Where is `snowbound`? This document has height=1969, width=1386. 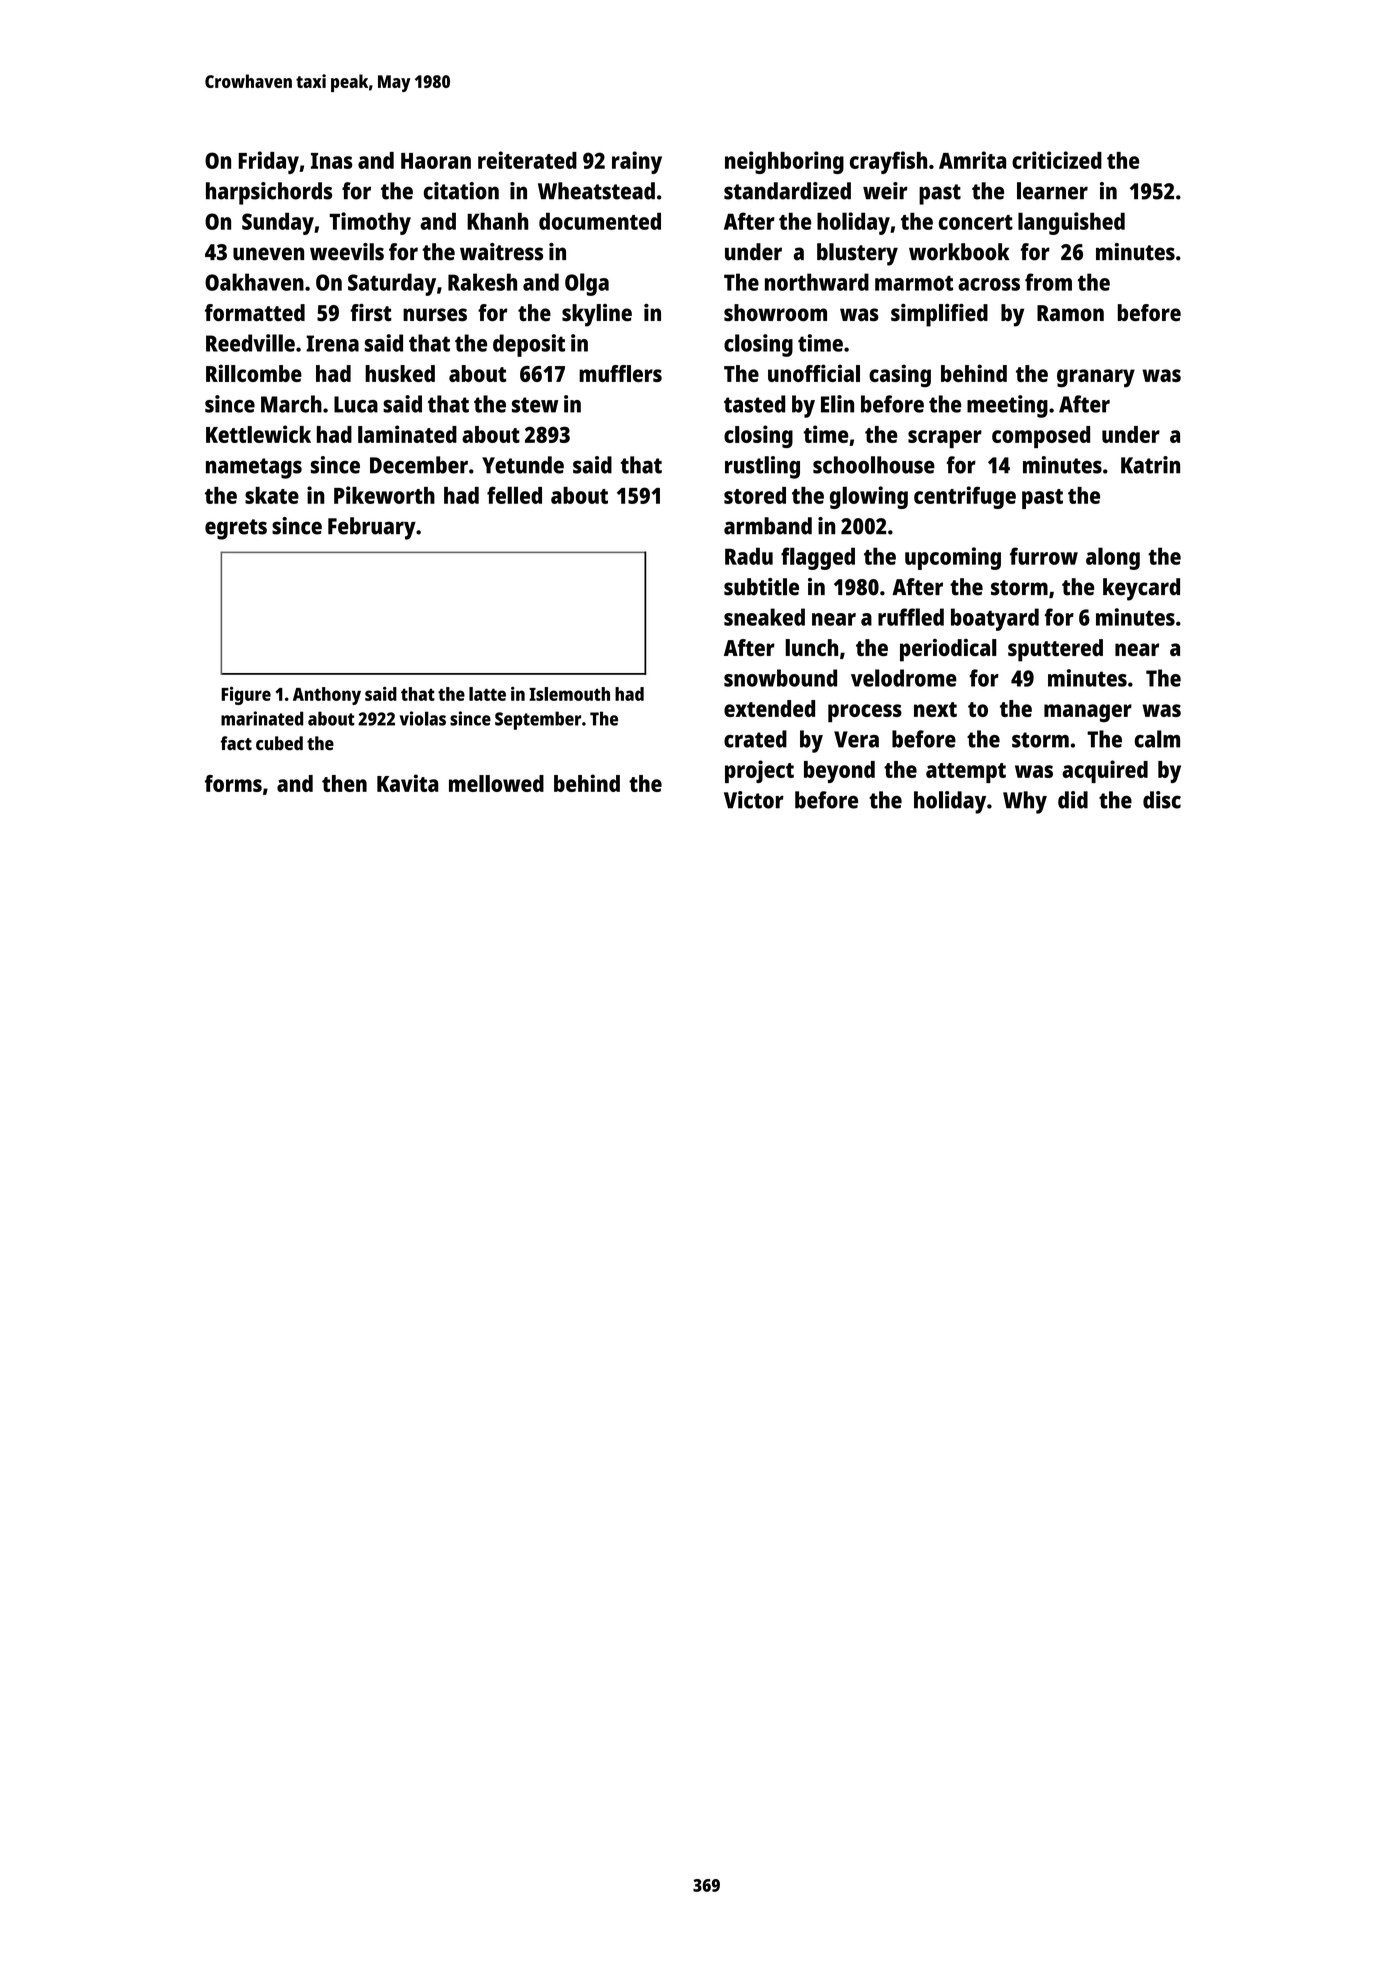 snowbound is located at coordinates (780, 678).
